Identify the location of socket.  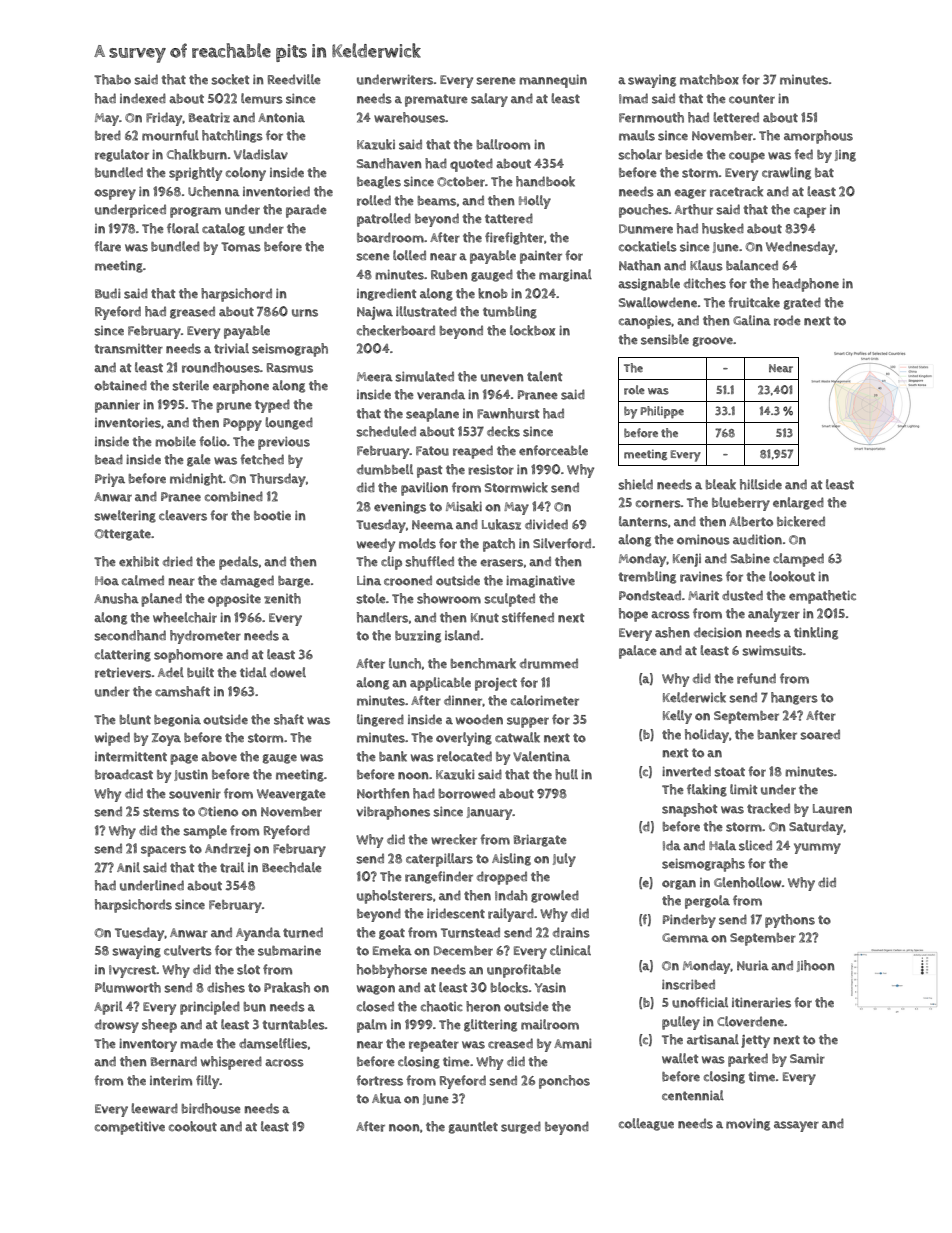
(230, 79).
